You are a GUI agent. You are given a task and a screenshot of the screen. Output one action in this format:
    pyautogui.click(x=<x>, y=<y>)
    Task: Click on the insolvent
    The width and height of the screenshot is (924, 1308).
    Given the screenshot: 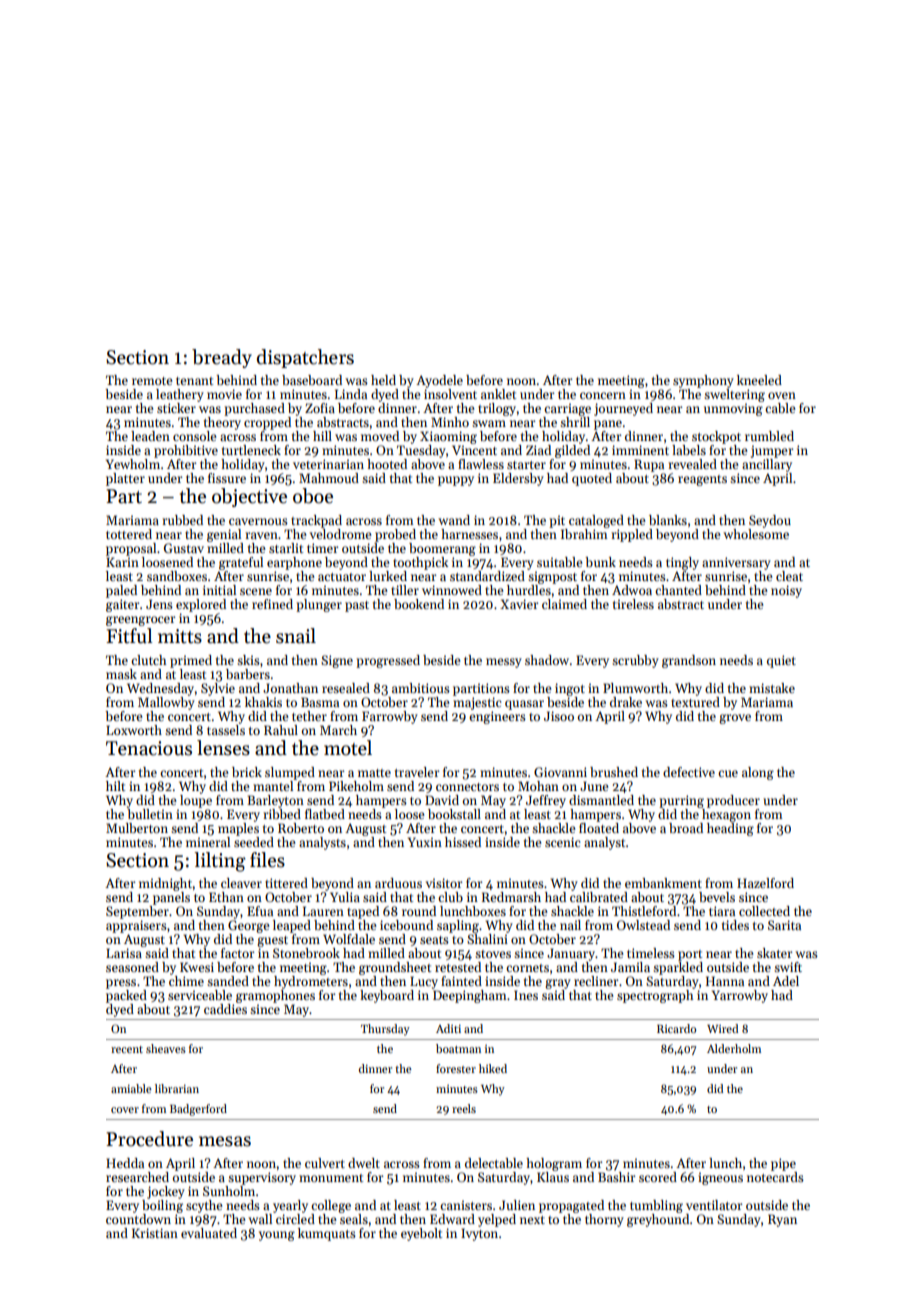 What is the action you would take?
    pyautogui.click(x=450, y=394)
